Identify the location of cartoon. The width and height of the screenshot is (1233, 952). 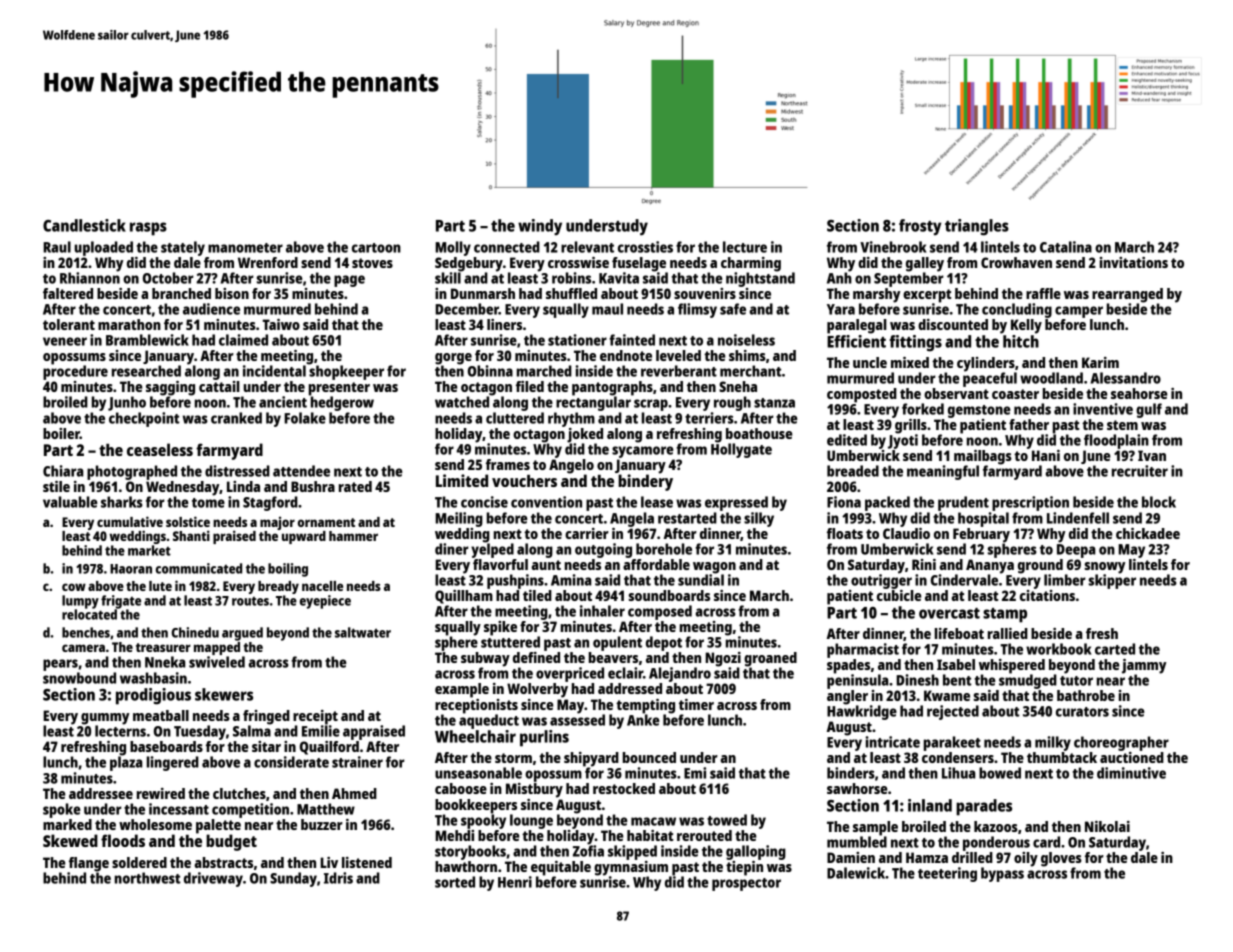
(376, 248).
